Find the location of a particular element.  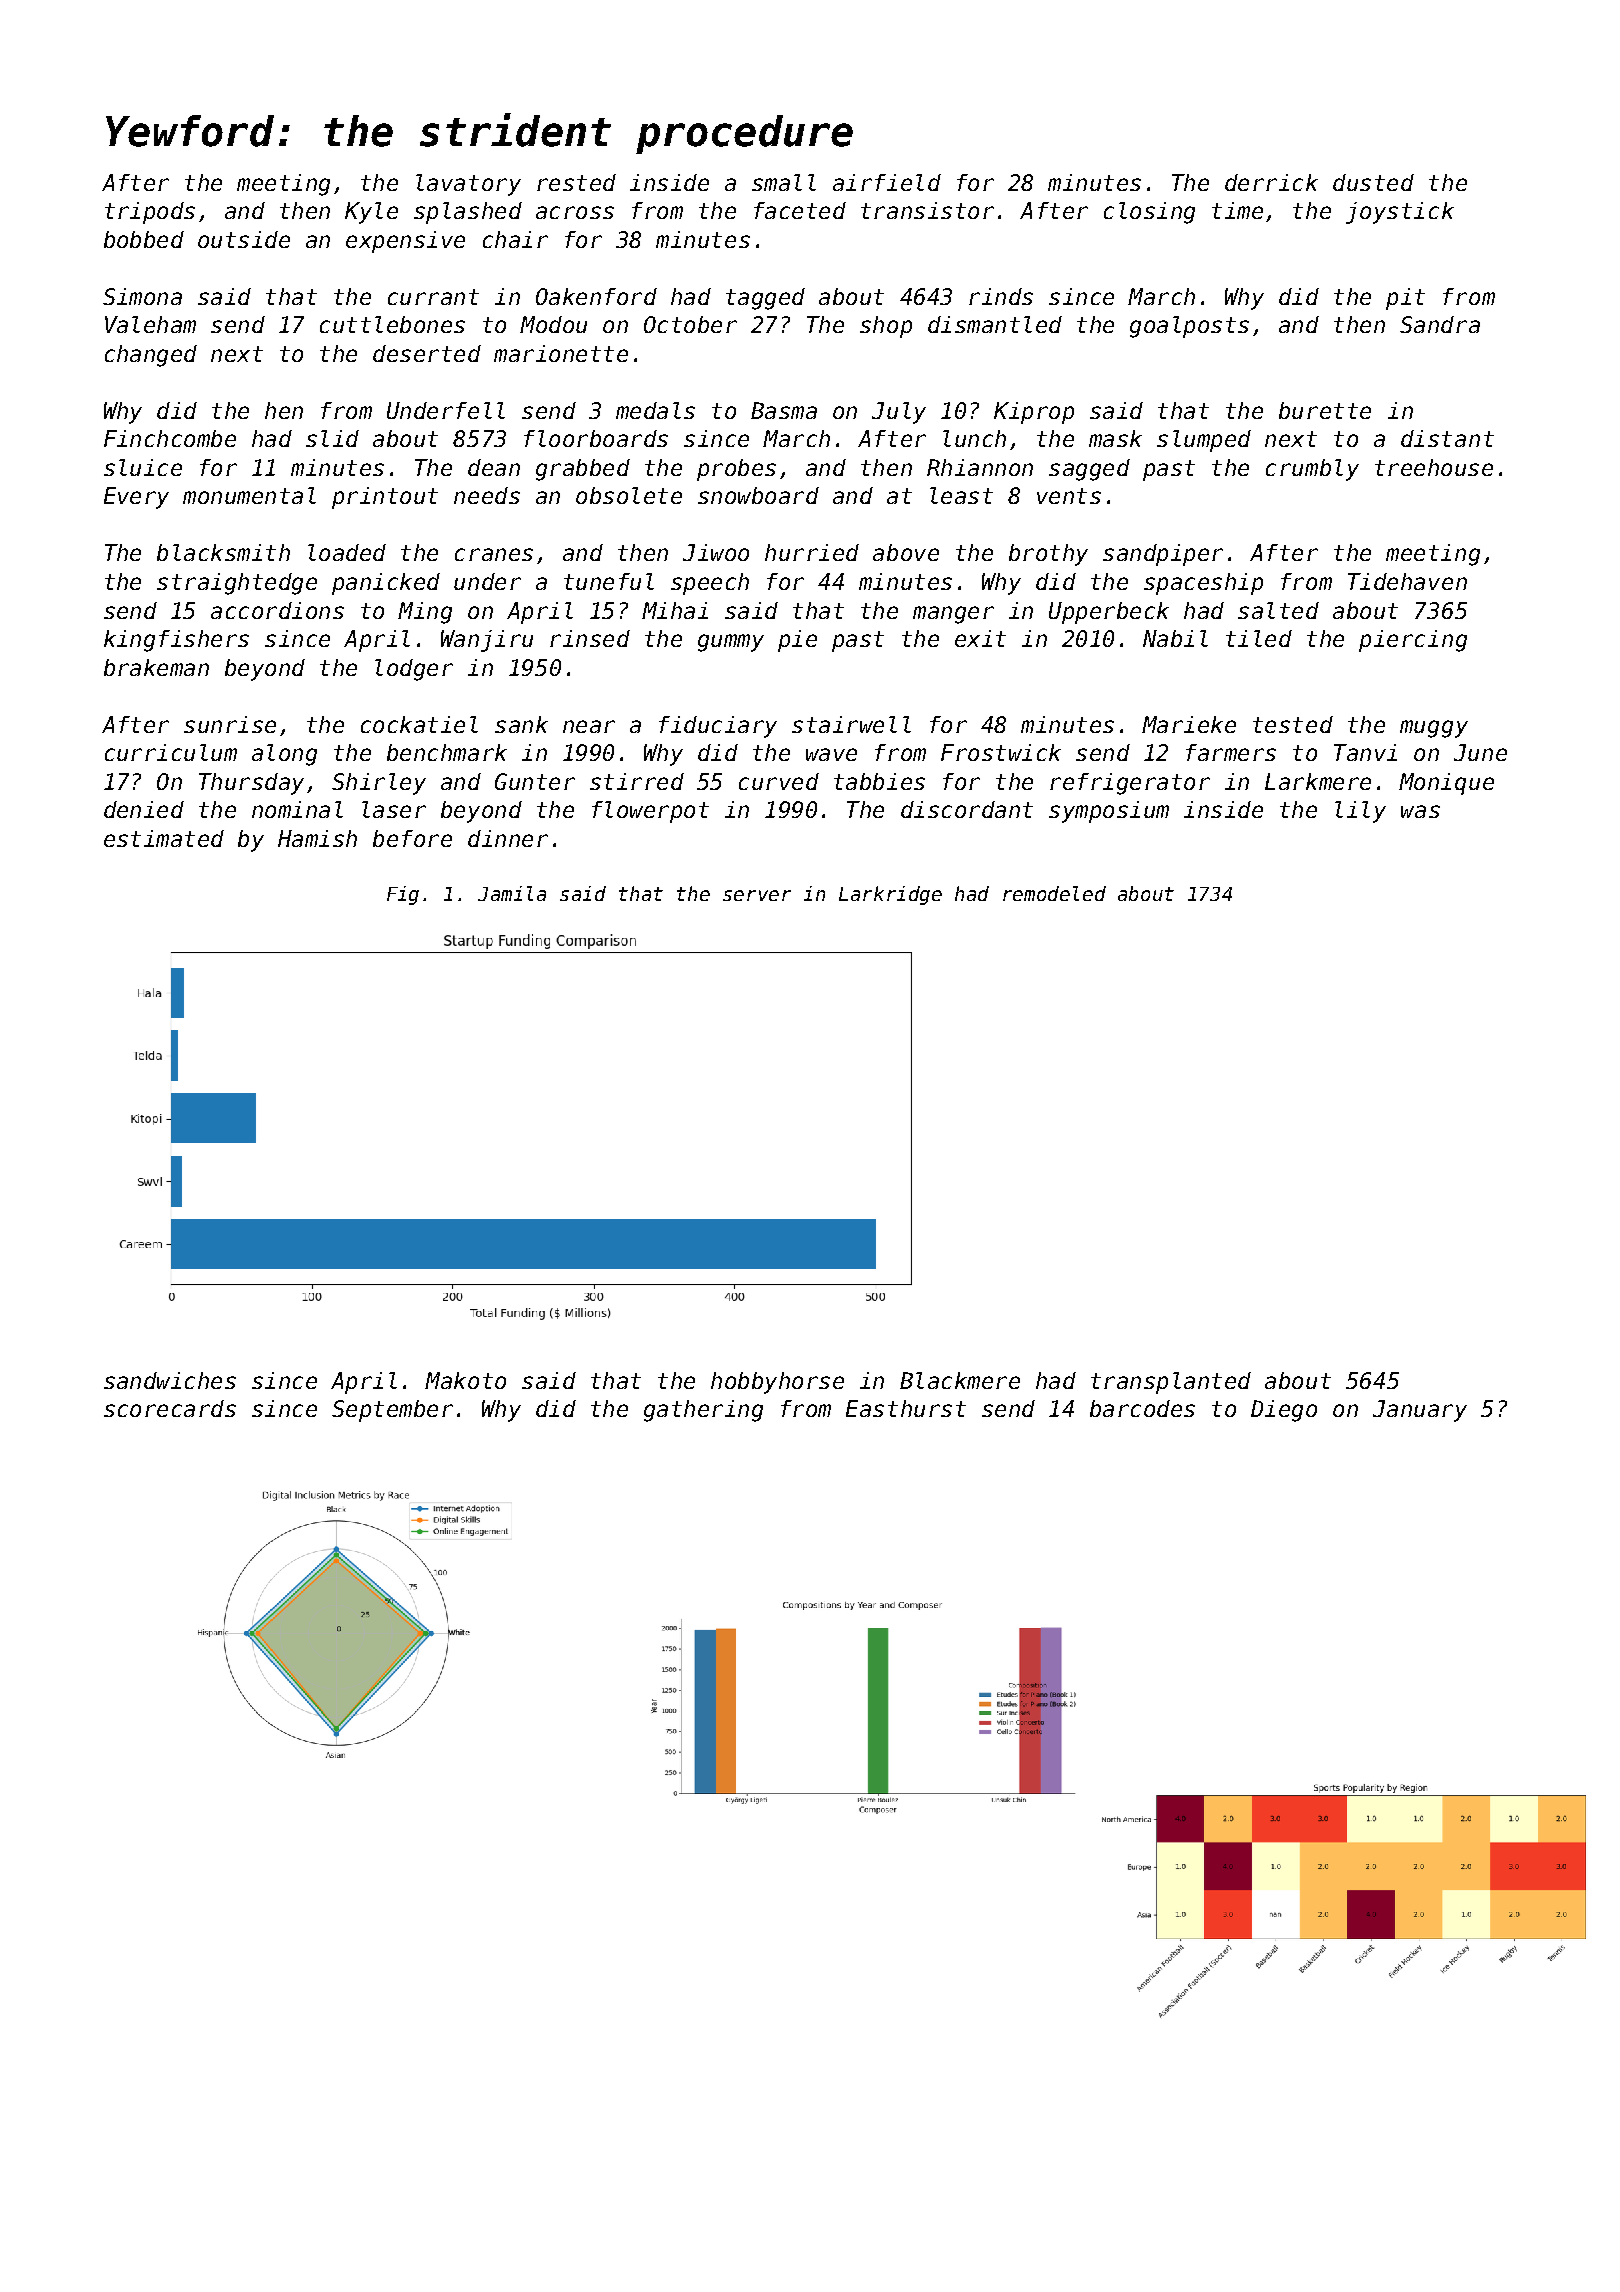

estimated is located at coordinates (164, 838).
